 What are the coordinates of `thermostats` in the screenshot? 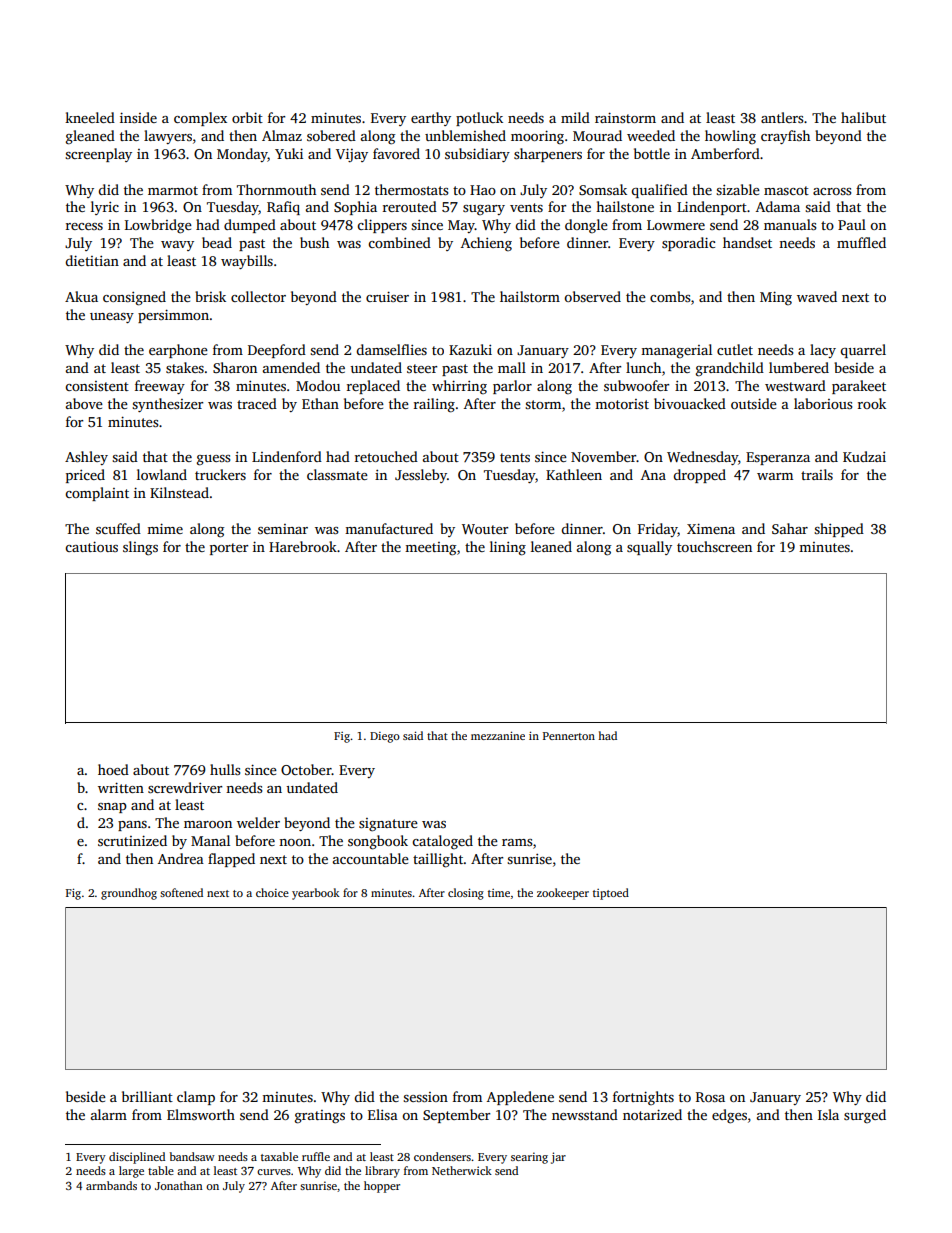 It's located at (411, 189).
